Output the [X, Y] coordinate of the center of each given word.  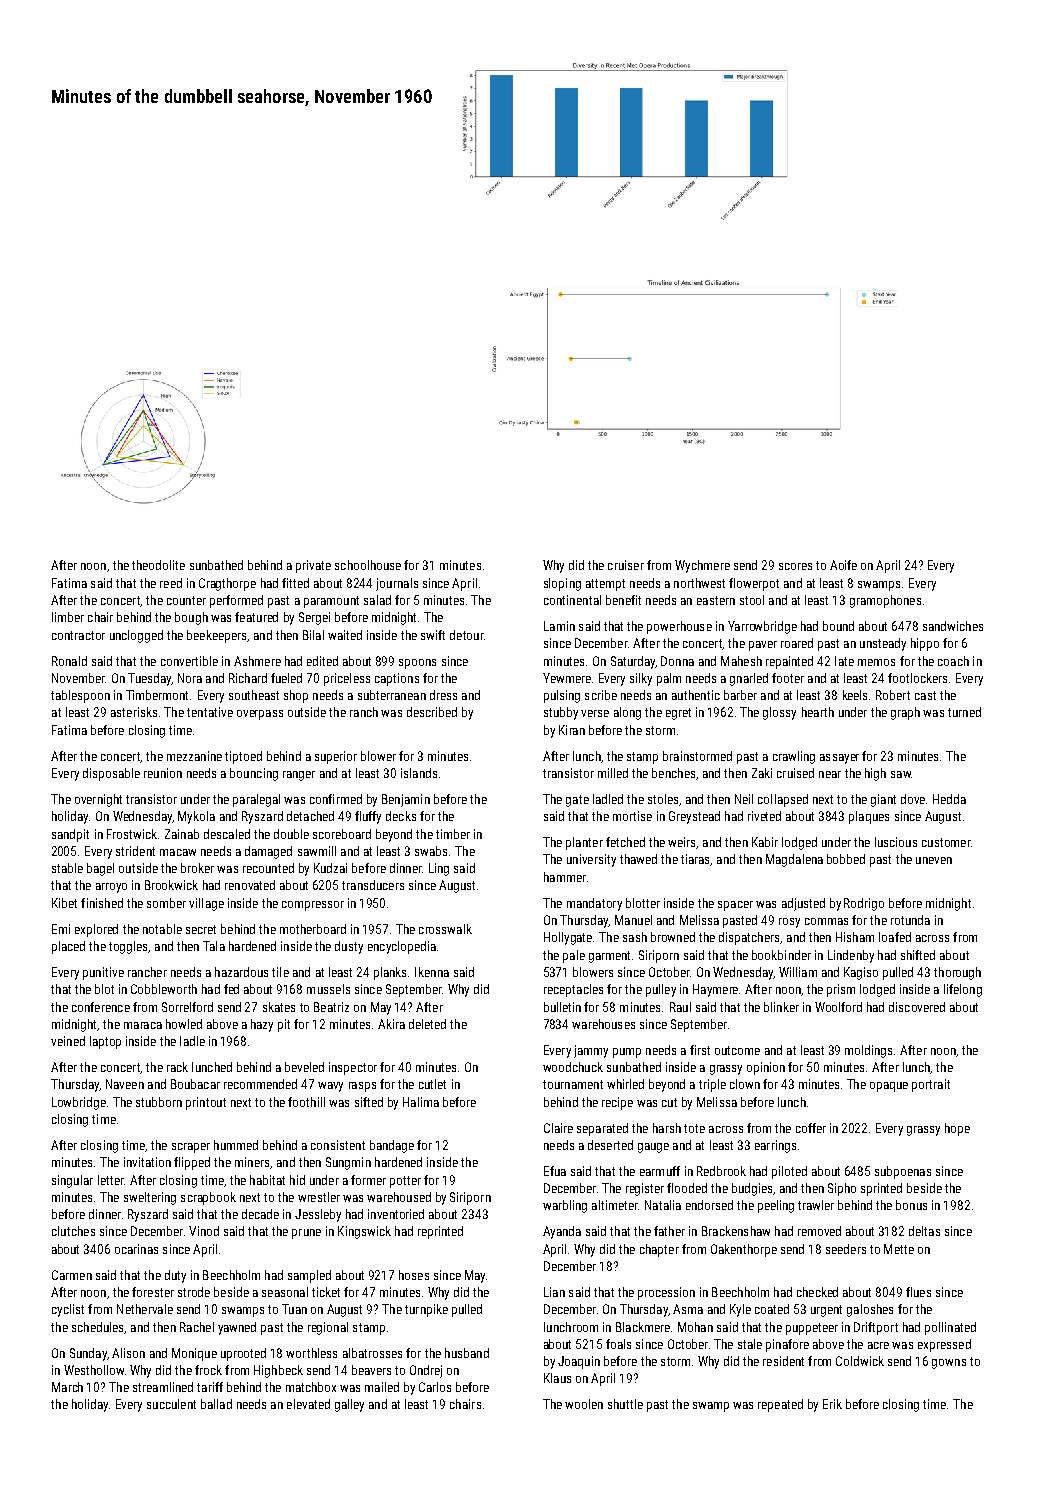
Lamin [559, 626]
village [206, 904]
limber [68, 617]
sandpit [70, 835]
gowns [949, 1364]
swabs [431, 851]
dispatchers [749, 938]
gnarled [749, 679]
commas [826, 921]
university [591, 860]
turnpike [426, 1310]
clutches [73, 1231]
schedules [97, 1327]
